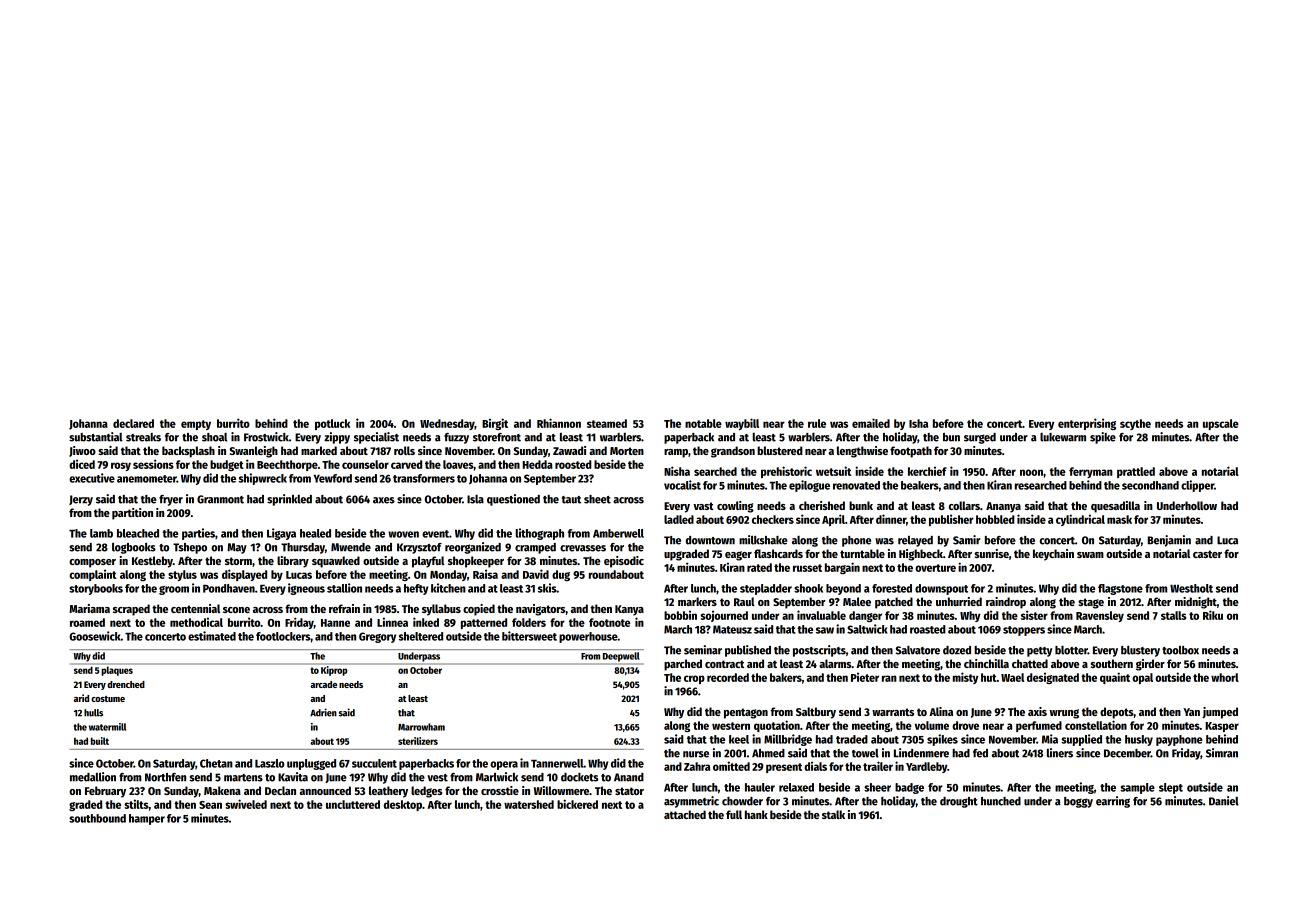 The height and width of the document is (924, 1308). I want to click on hamper, so click(147, 819).
